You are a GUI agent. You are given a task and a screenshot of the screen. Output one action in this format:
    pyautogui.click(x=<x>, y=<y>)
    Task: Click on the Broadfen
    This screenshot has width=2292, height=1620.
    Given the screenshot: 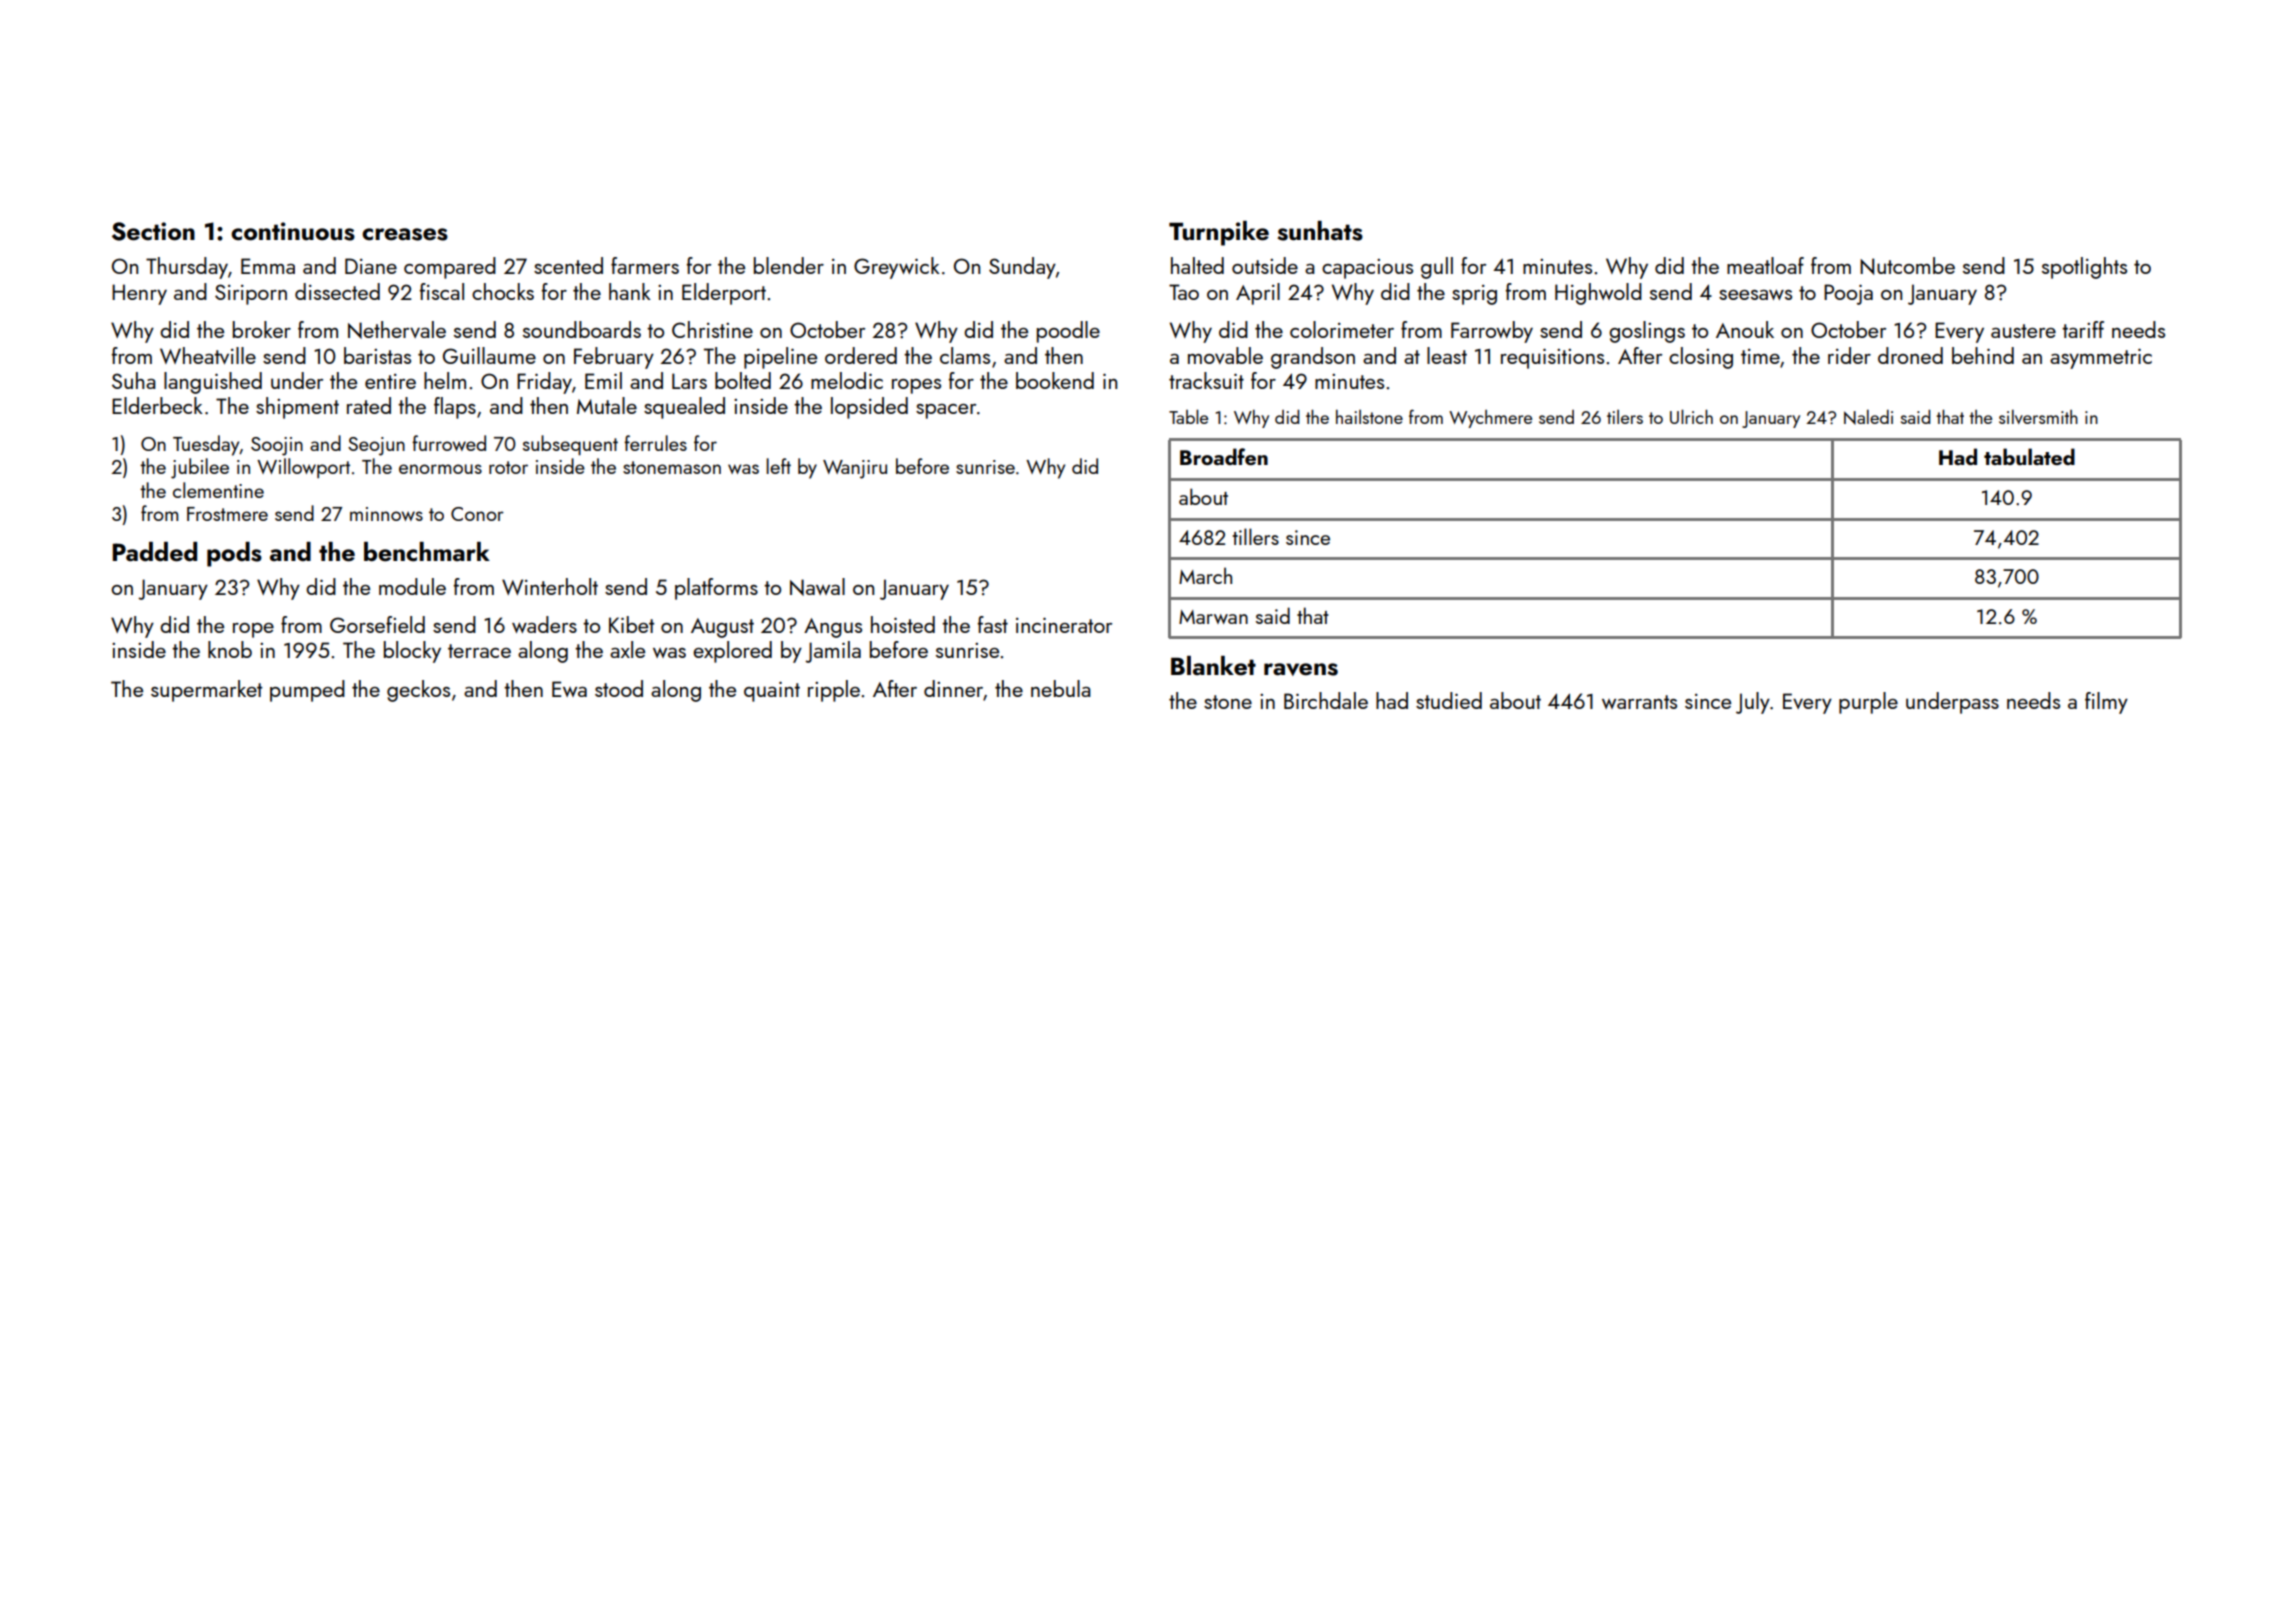 What is the action you would take?
    pyautogui.click(x=1224, y=456)
